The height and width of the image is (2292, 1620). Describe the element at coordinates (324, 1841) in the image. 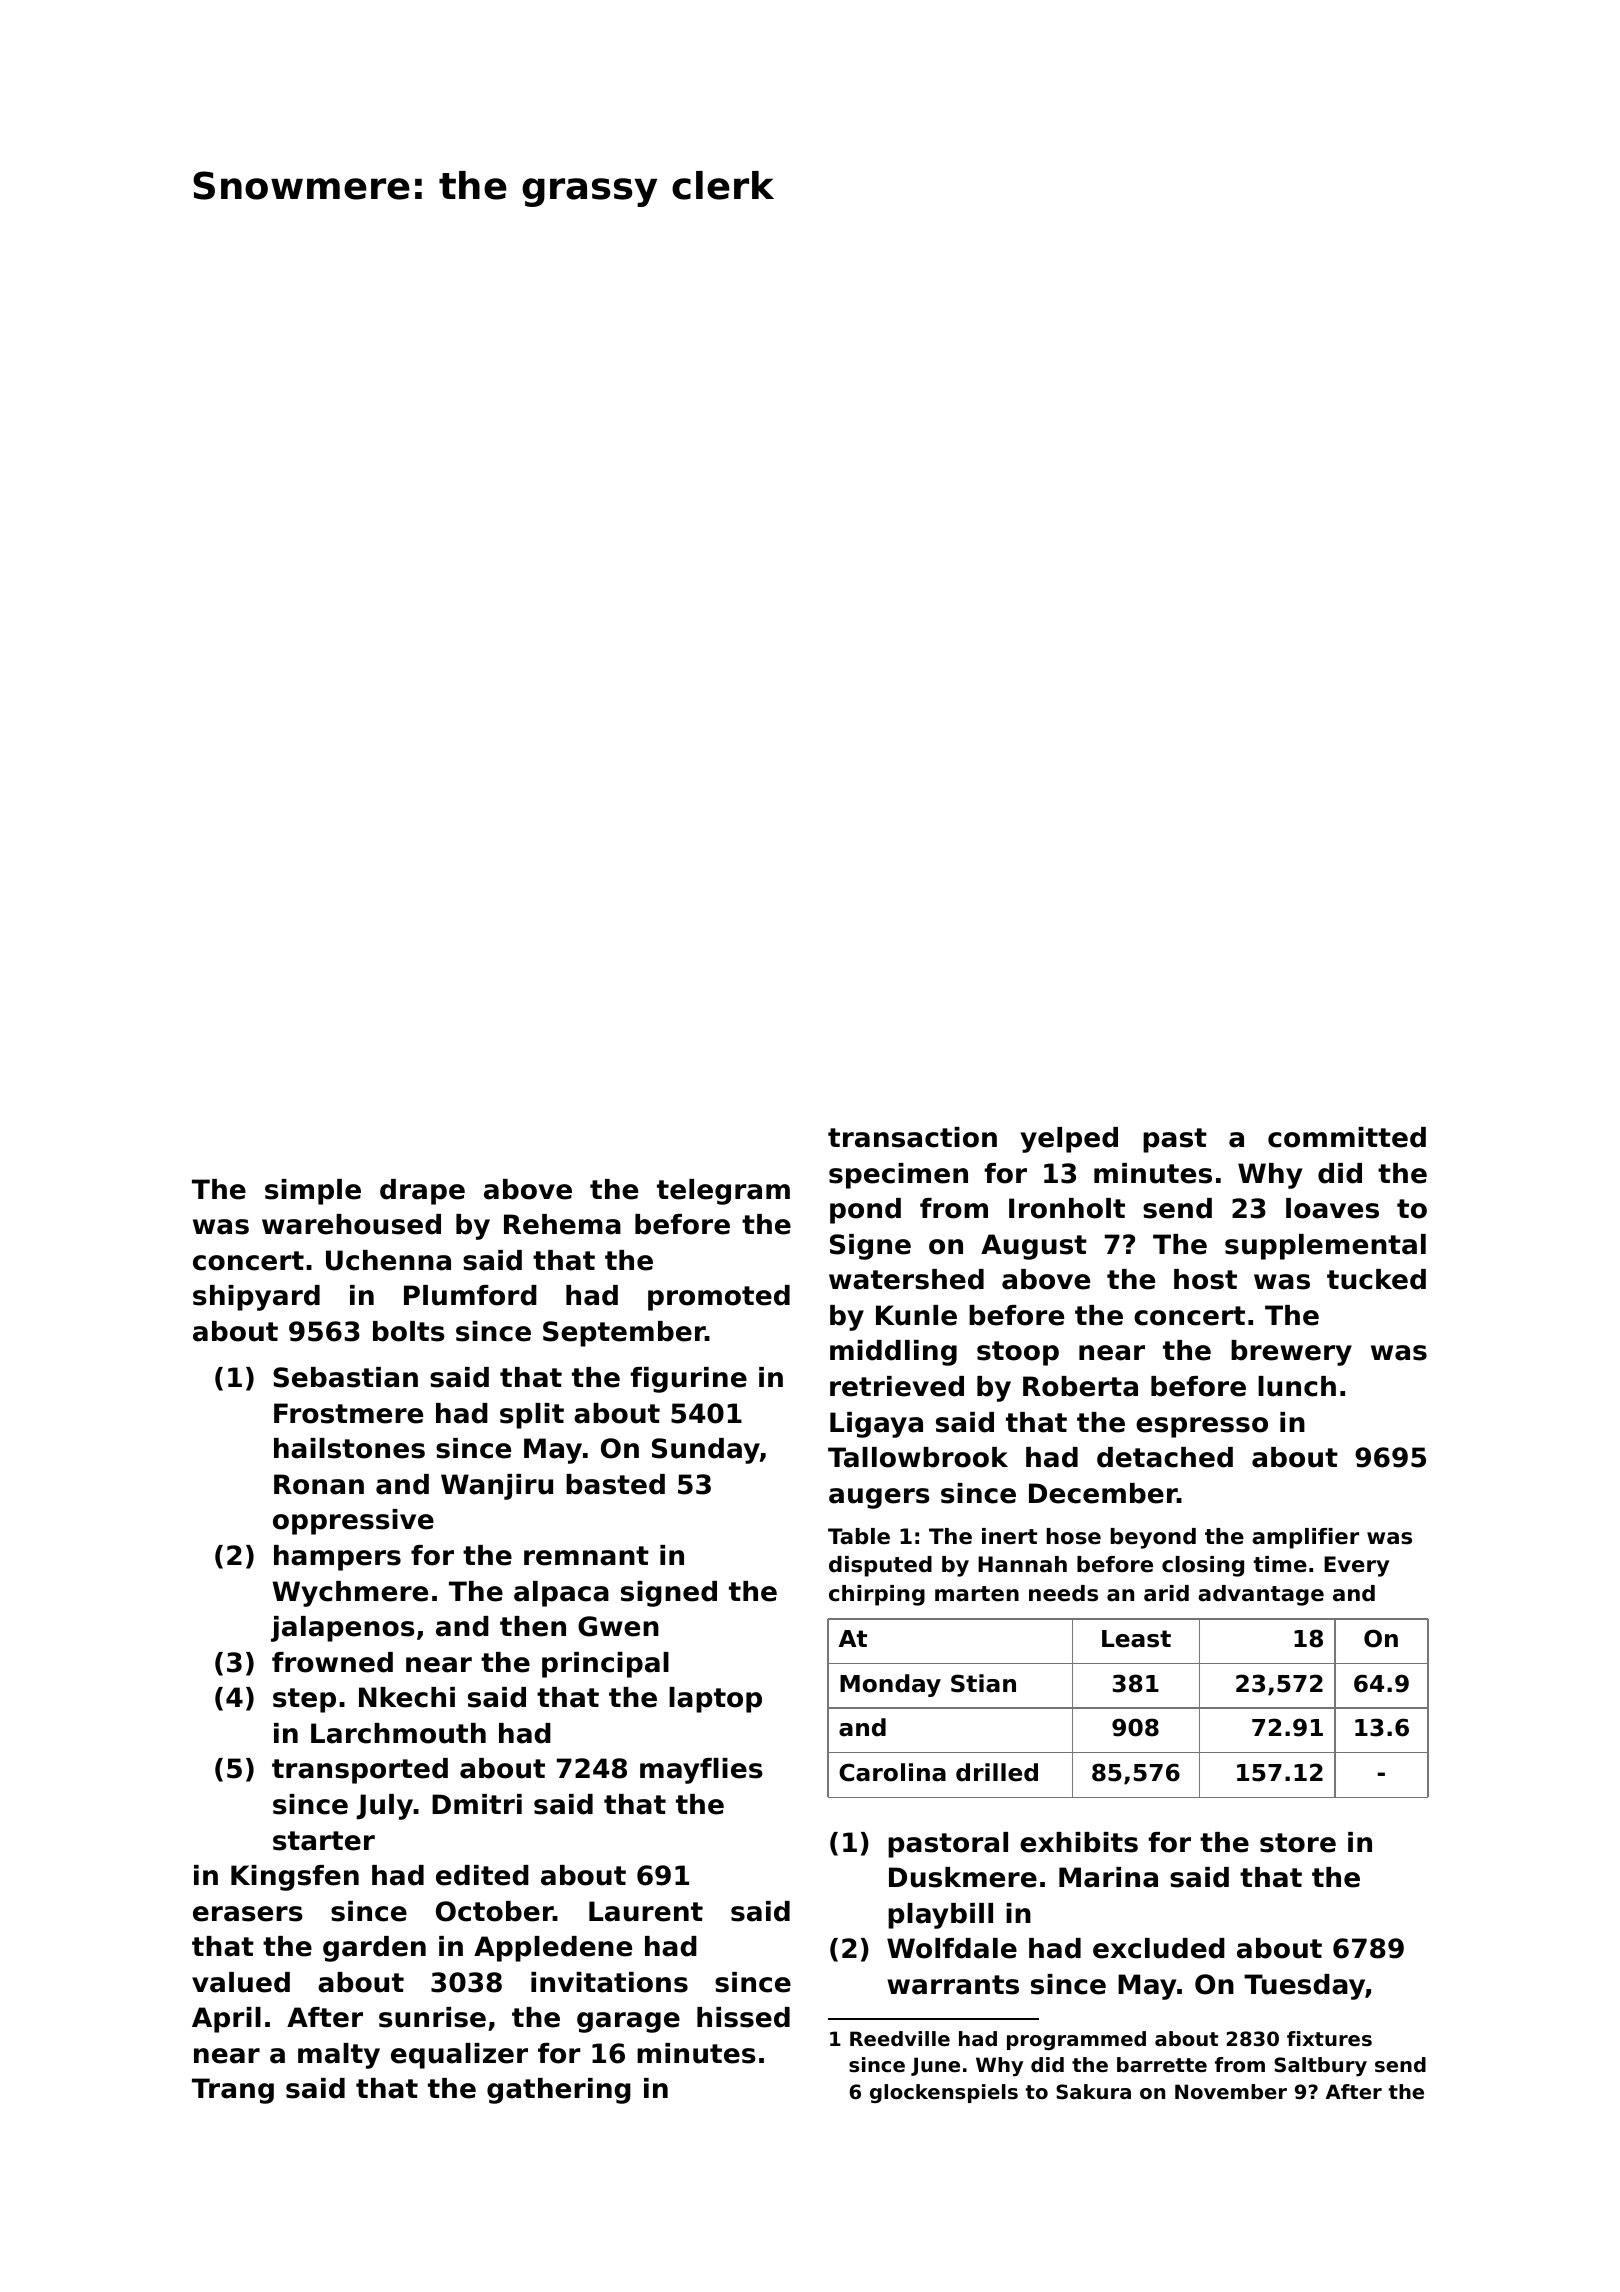

I see `starter` at that location.
